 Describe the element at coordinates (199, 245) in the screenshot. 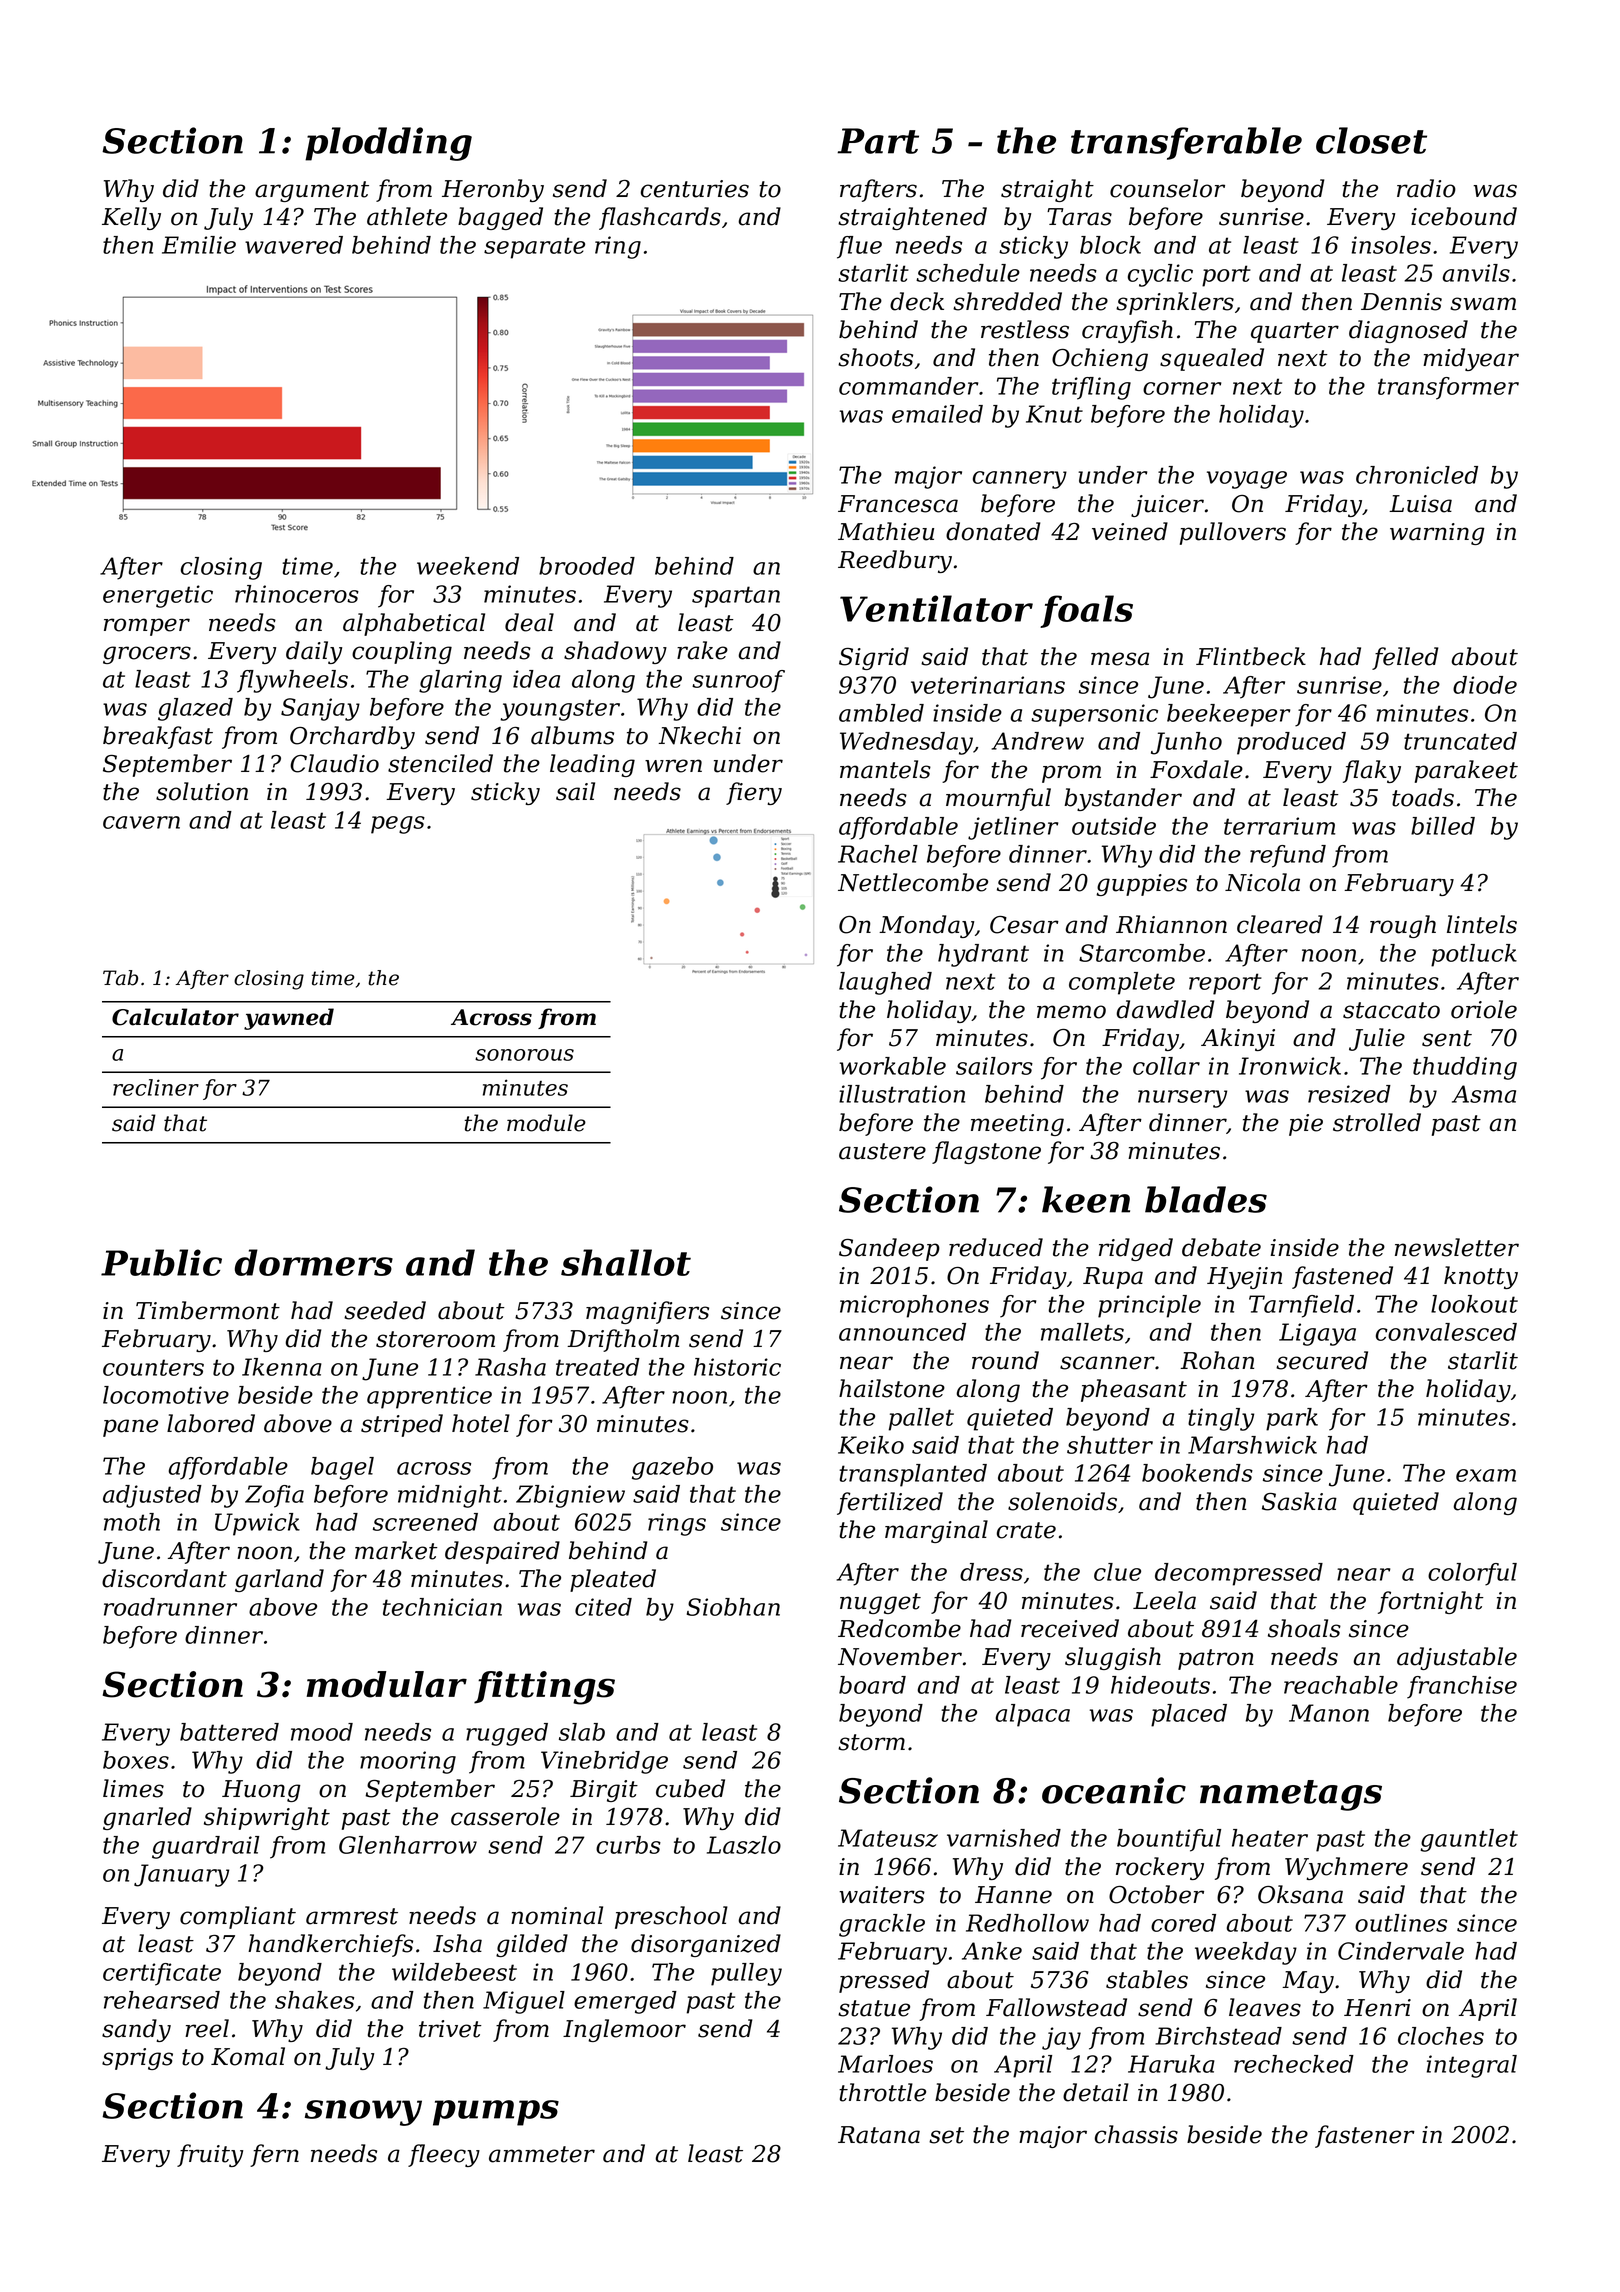

I see `Emilie` at that location.
